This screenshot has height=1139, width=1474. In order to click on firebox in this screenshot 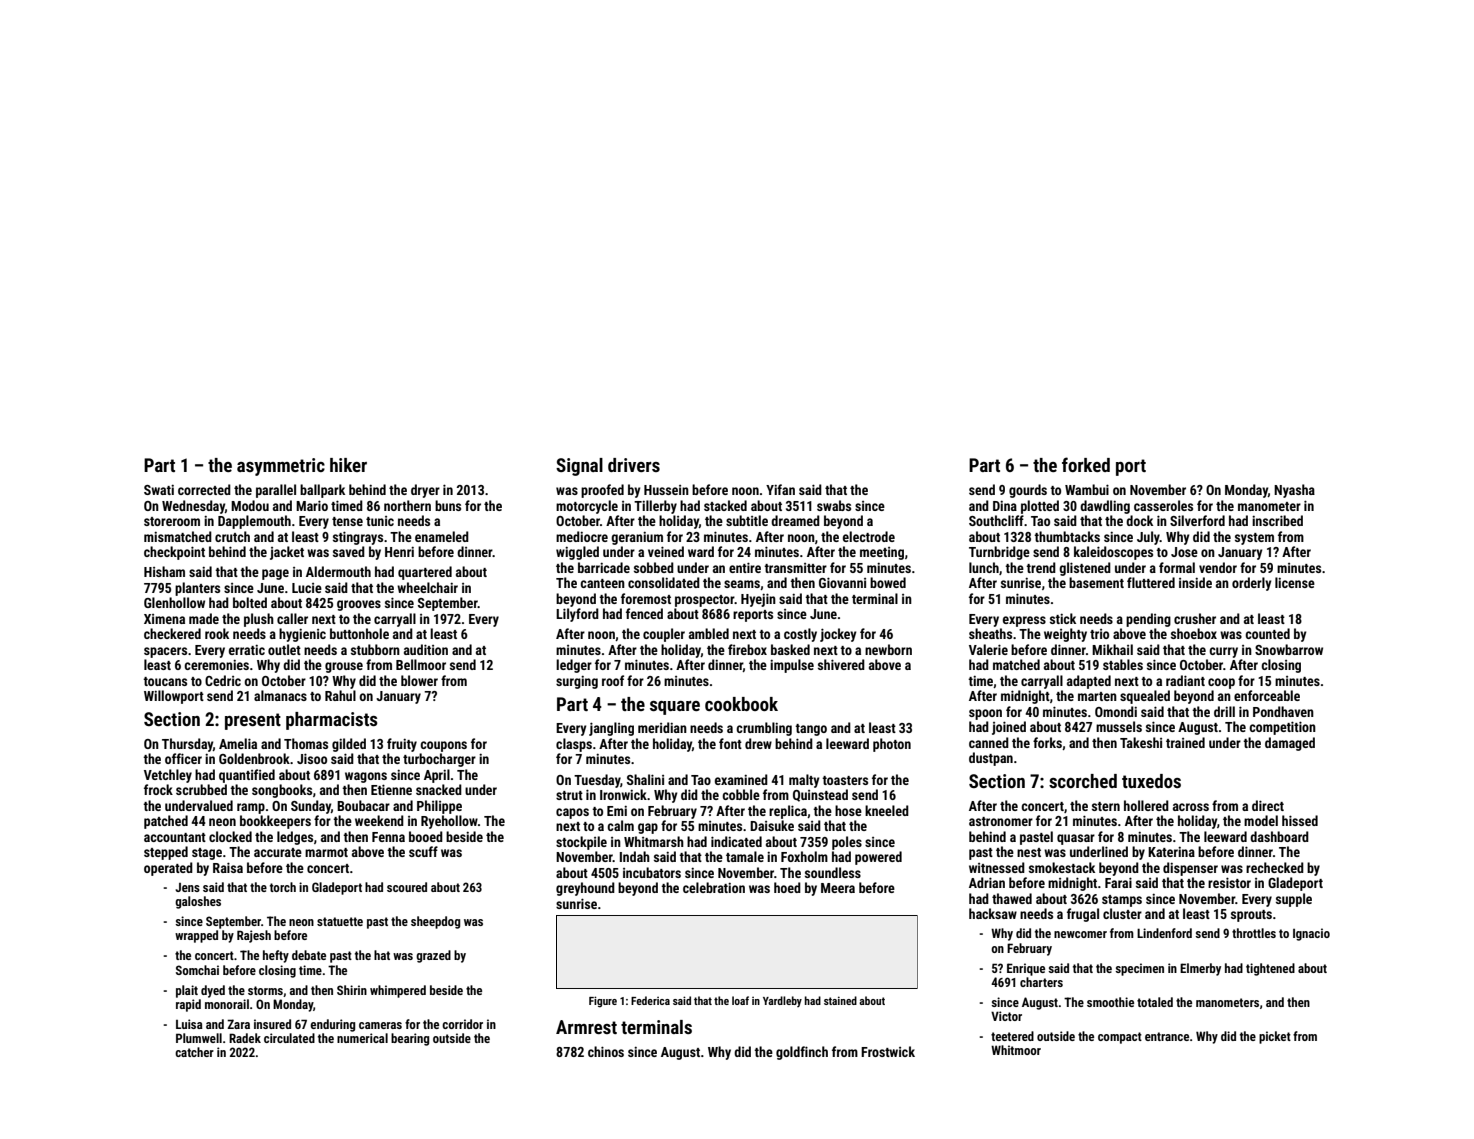, I will do `click(747, 649)`.
